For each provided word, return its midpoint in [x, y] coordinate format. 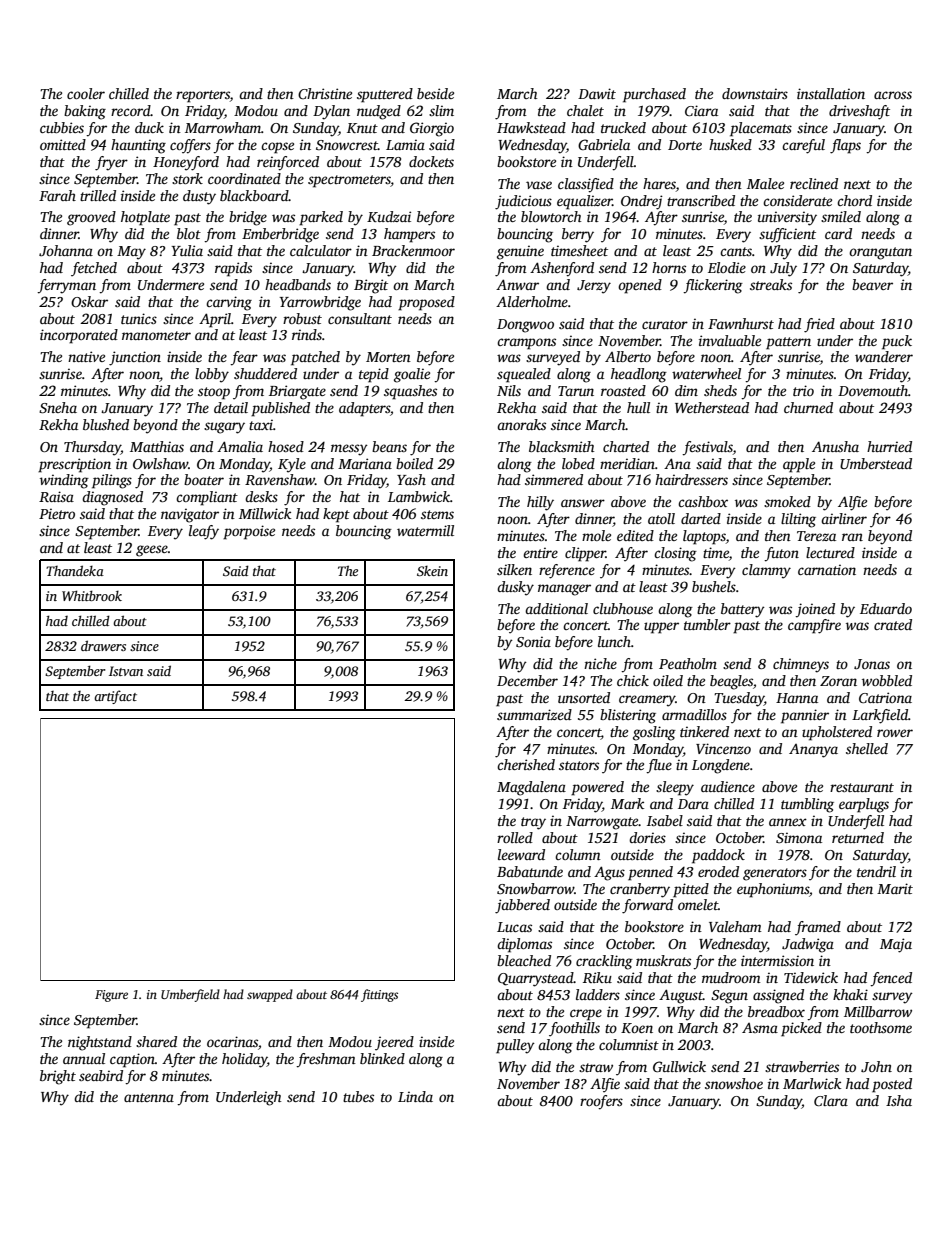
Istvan [126, 671]
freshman [326, 1060]
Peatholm [688, 663]
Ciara [701, 110]
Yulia [187, 250]
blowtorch [551, 216]
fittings [379, 995]
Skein [432, 571]
